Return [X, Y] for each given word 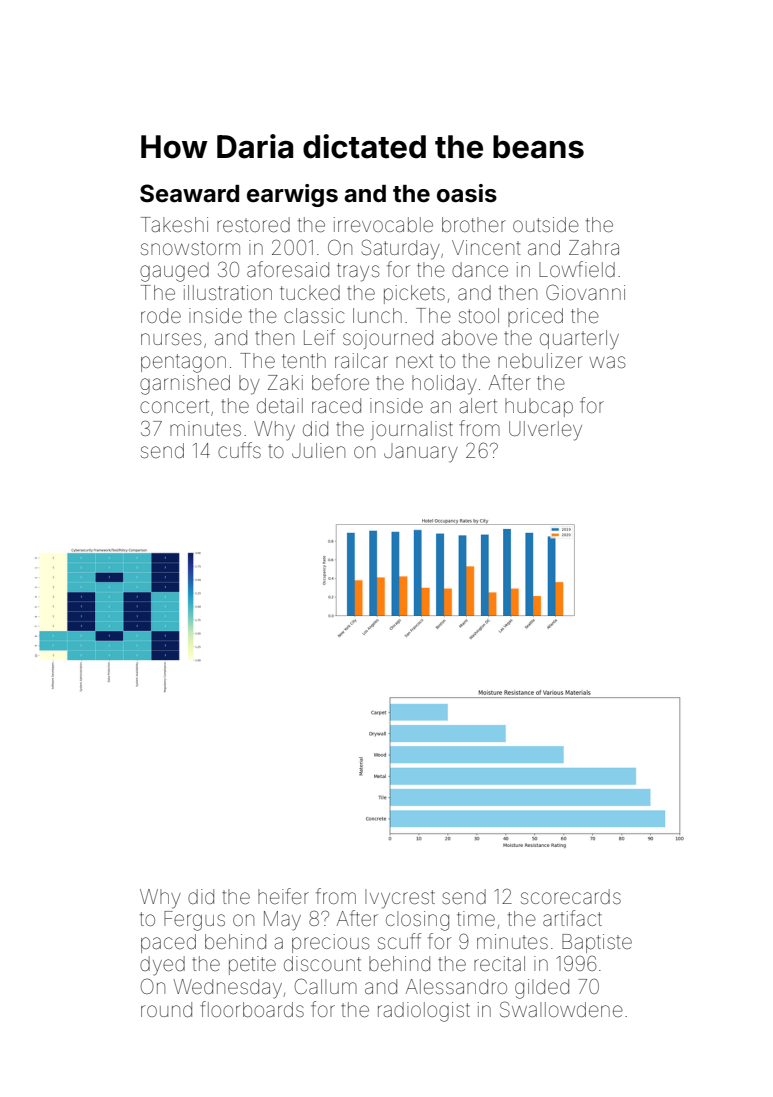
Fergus [194, 921]
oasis [467, 193]
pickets [414, 294]
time [476, 918]
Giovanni [585, 292]
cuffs [239, 450]
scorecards [571, 896]
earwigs [292, 195]
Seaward [189, 193]
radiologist [424, 1012]
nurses [171, 339]
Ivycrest [400, 899]
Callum [326, 986]
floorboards [252, 1009]
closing [417, 921]
